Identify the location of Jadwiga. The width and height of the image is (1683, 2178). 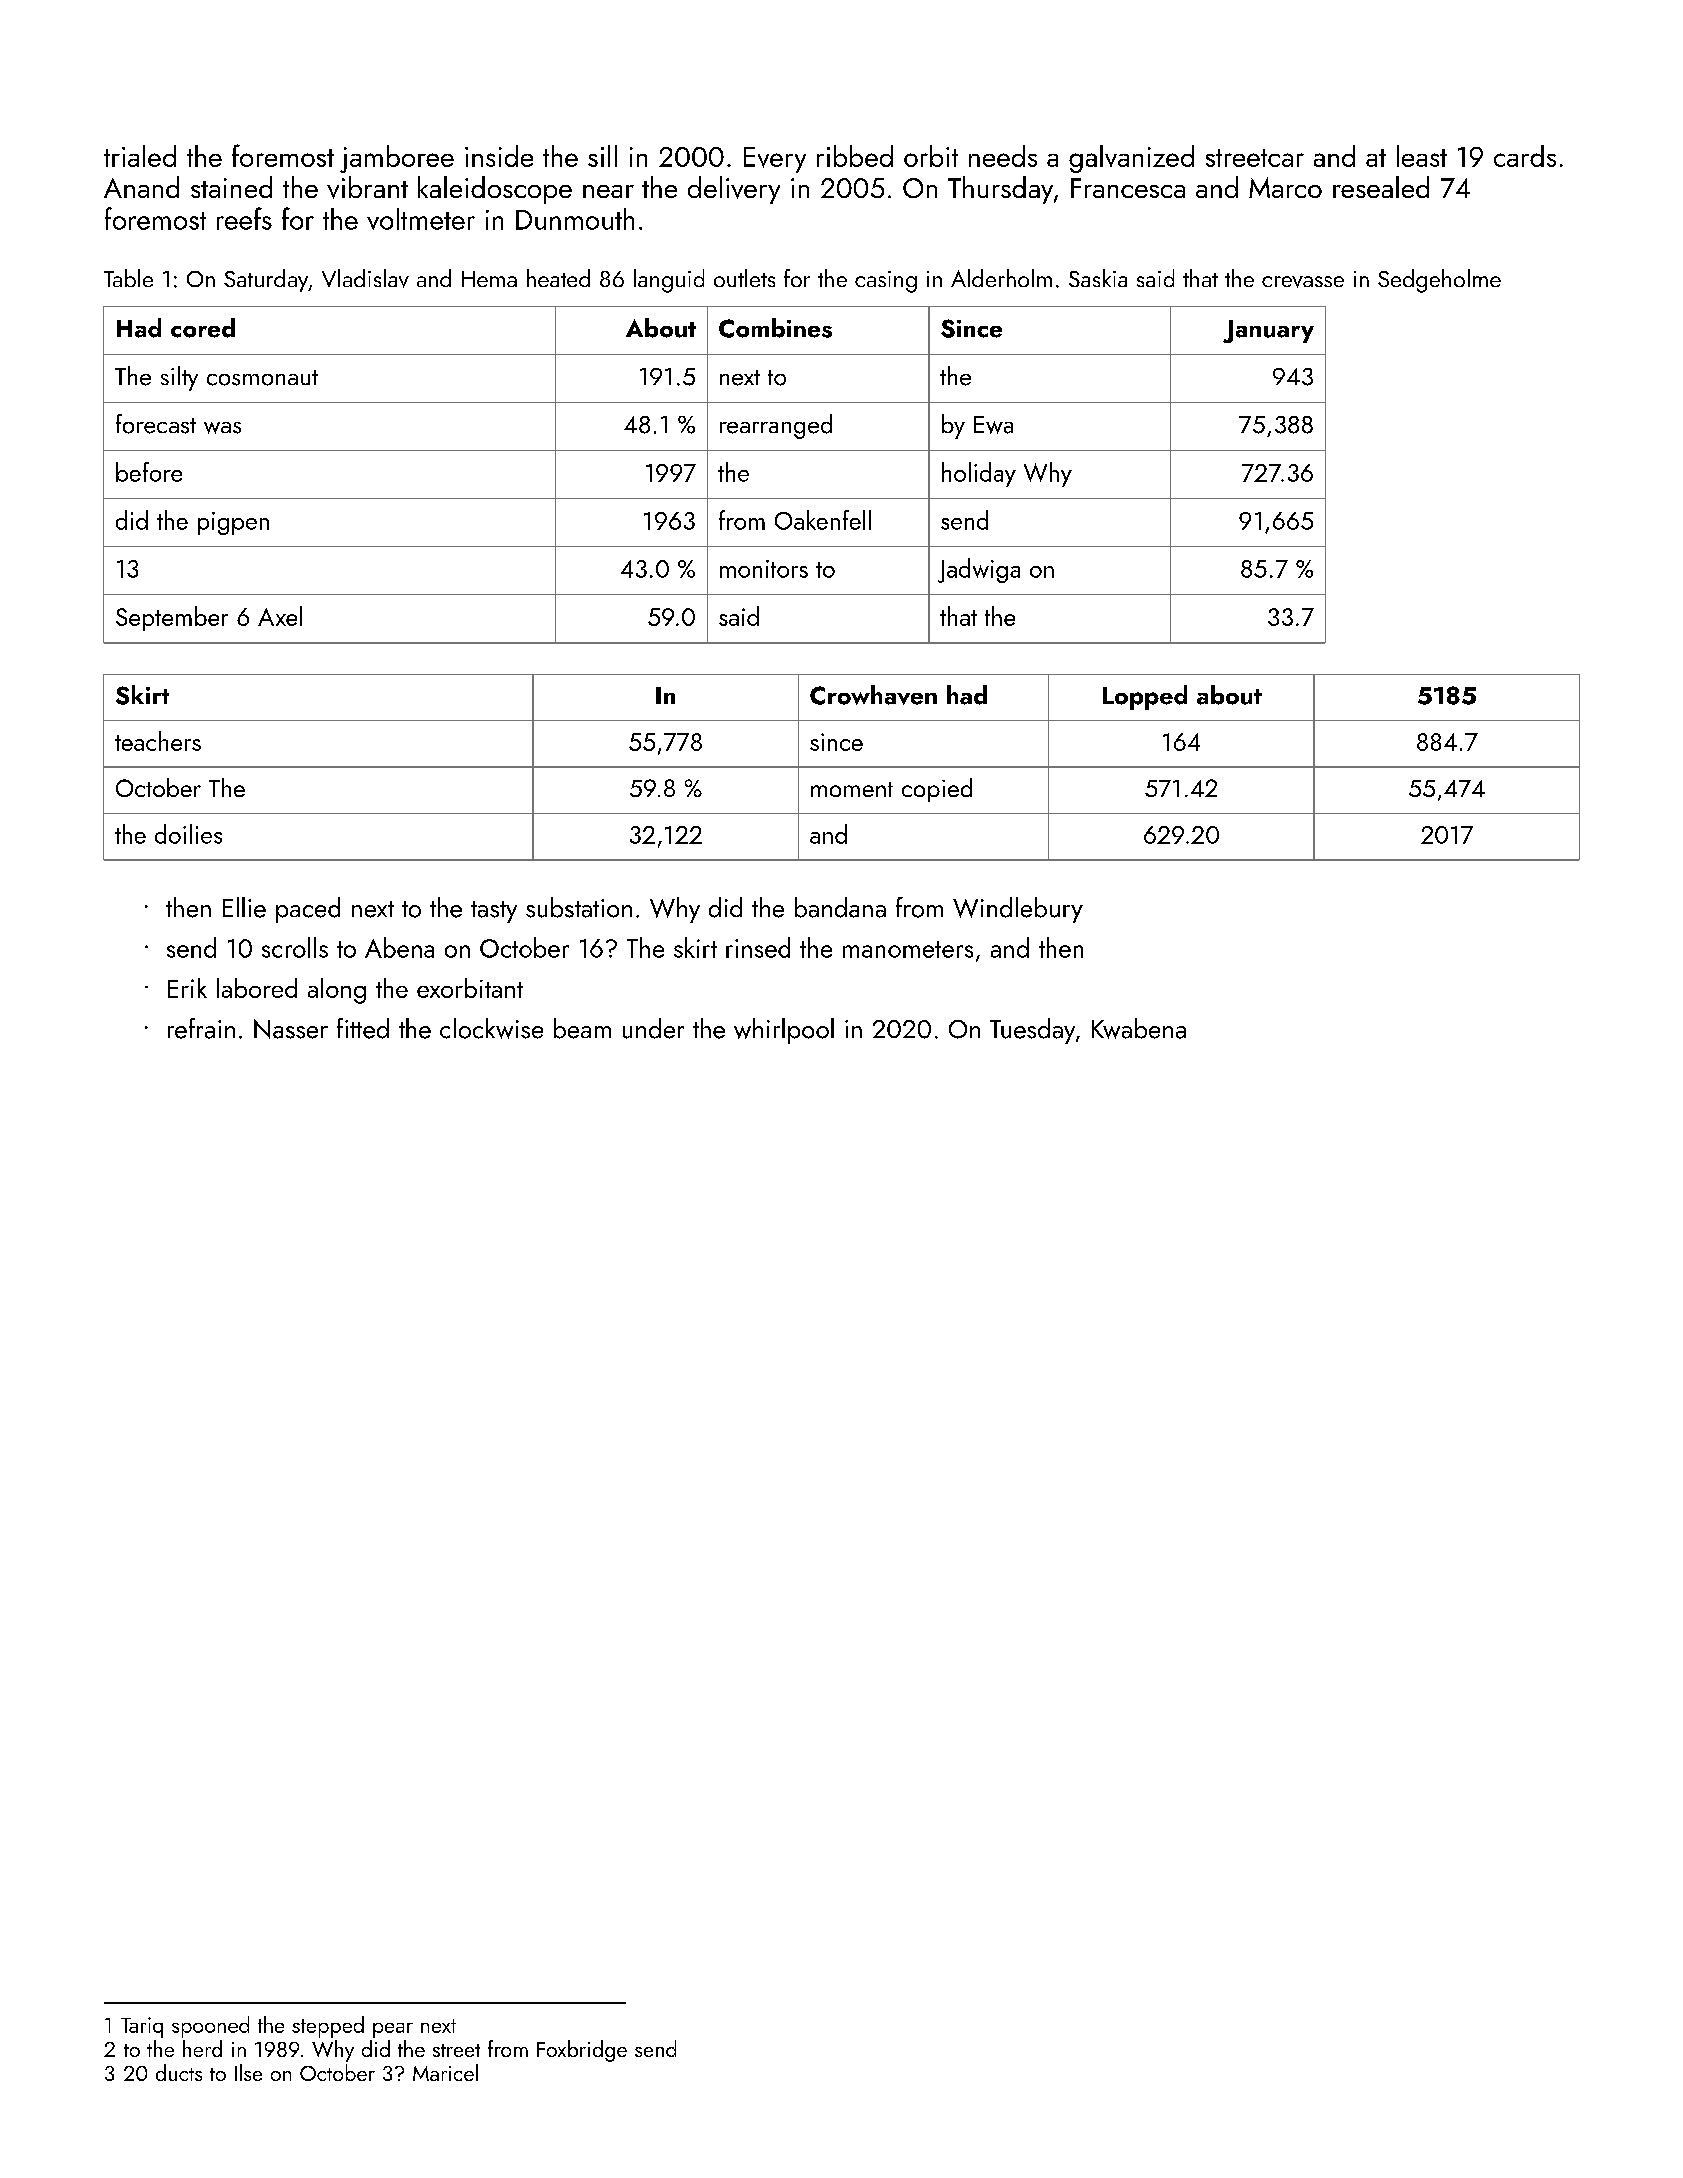
(979, 570).
